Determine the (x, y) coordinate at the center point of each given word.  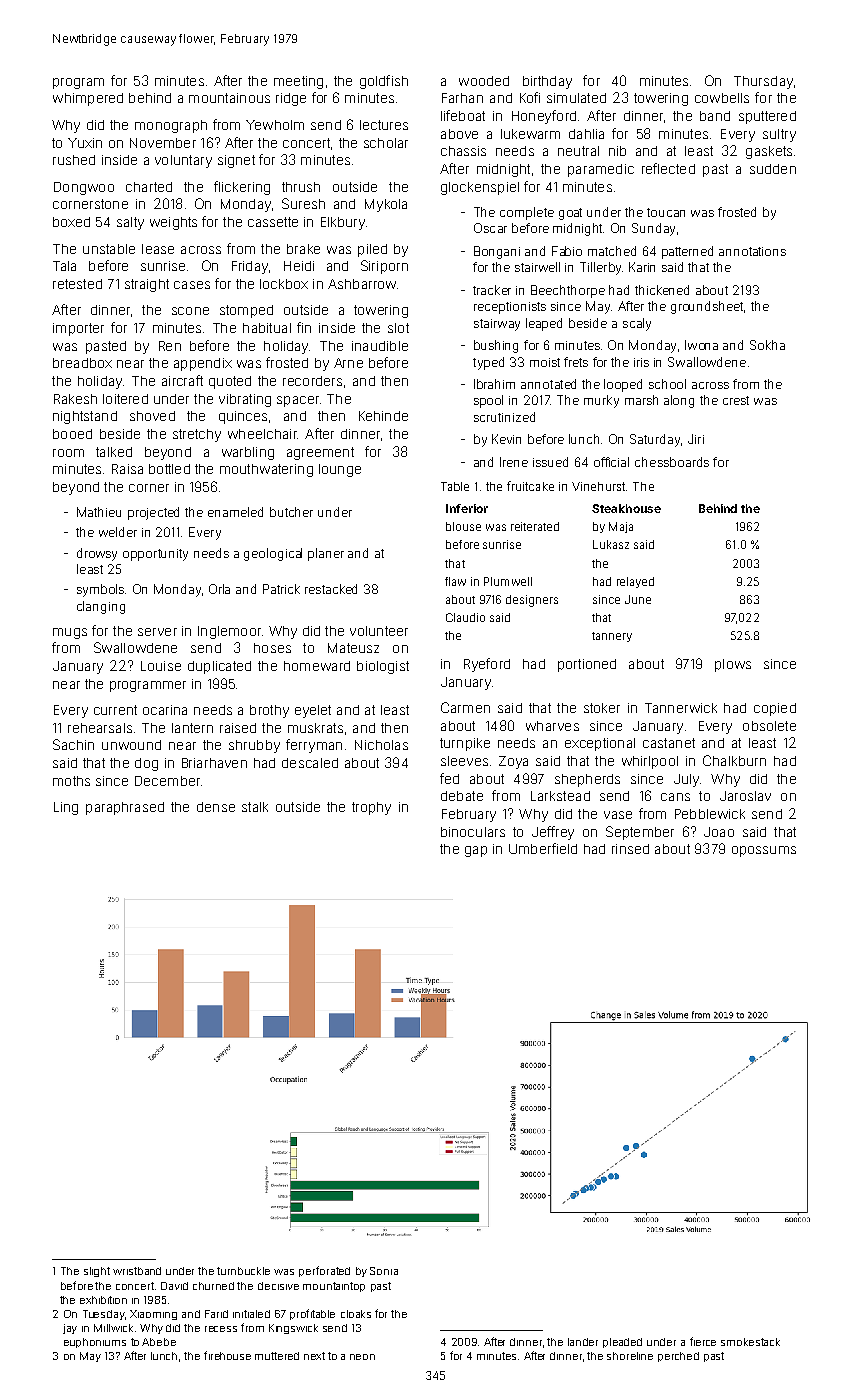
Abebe (159, 1342)
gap (476, 851)
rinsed (630, 849)
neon (362, 1357)
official (611, 462)
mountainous (229, 98)
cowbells (722, 98)
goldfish (384, 82)
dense (216, 807)
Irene (514, 462)
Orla (219, 589)
